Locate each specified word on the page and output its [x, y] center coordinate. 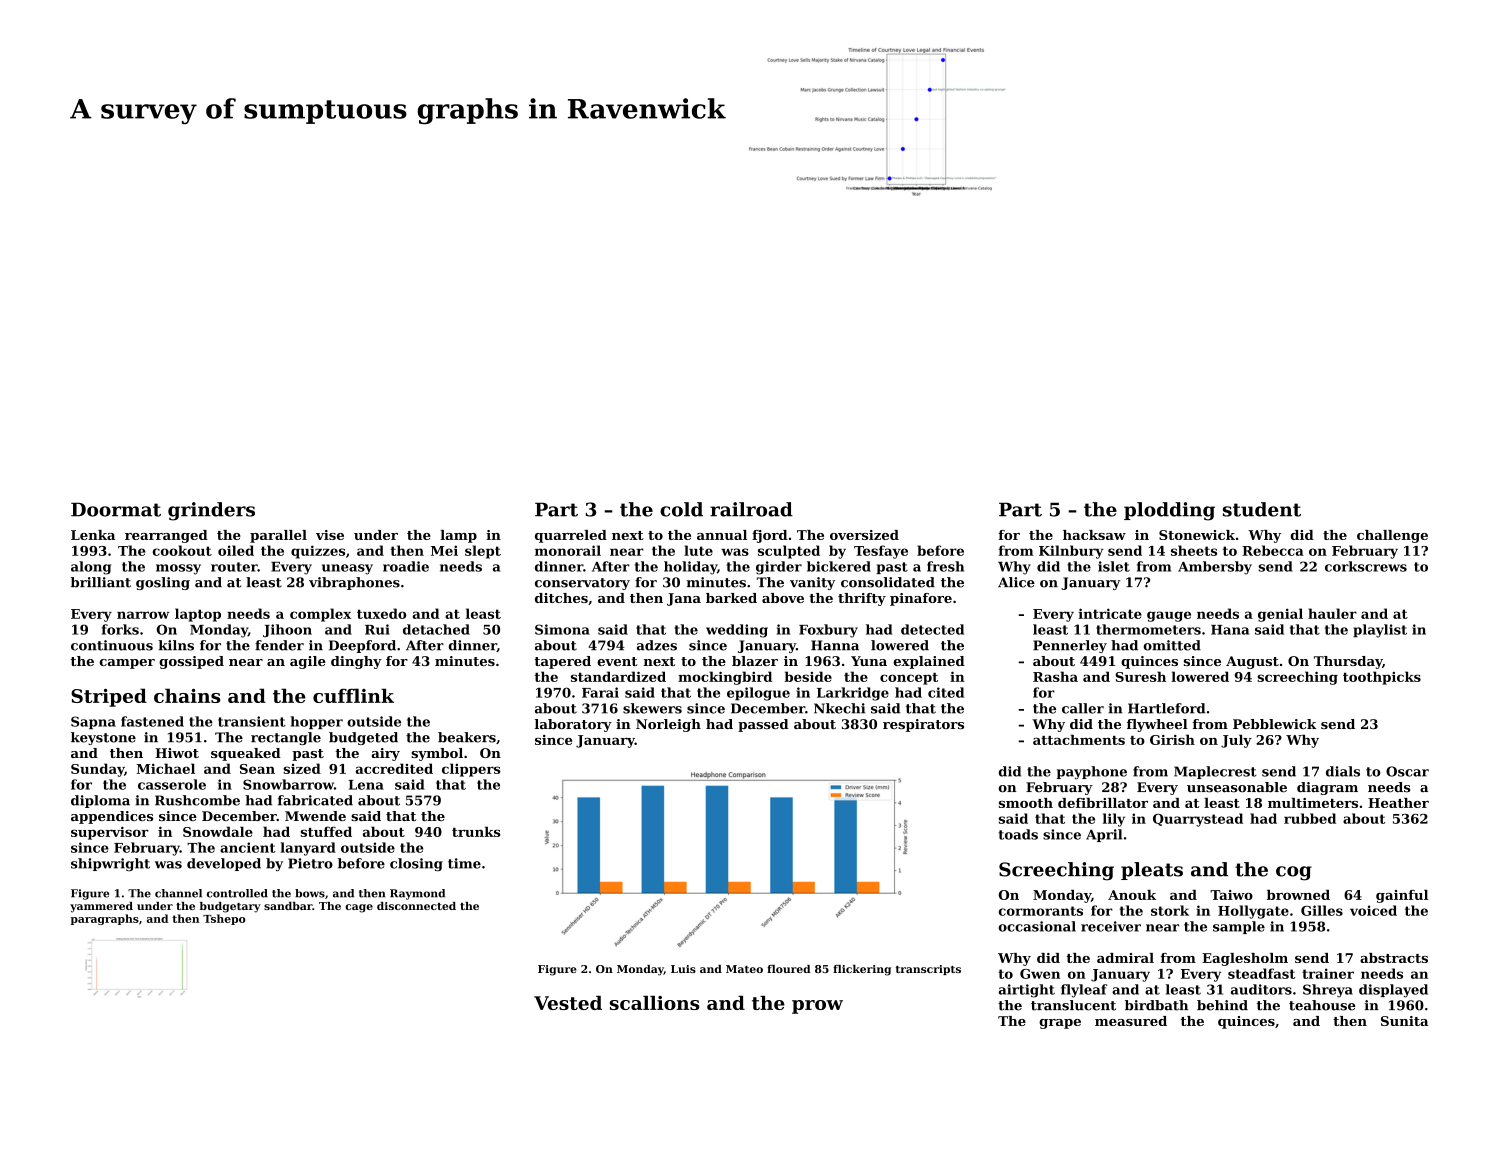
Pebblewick [1274, 724]
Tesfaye [881, 552]
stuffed [326, 831]
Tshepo [224, 919]
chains [187, 695]
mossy [178, 569]
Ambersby [1215, 568]
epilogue [758, 694]
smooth [1026, 803]
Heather [1398, 803]
